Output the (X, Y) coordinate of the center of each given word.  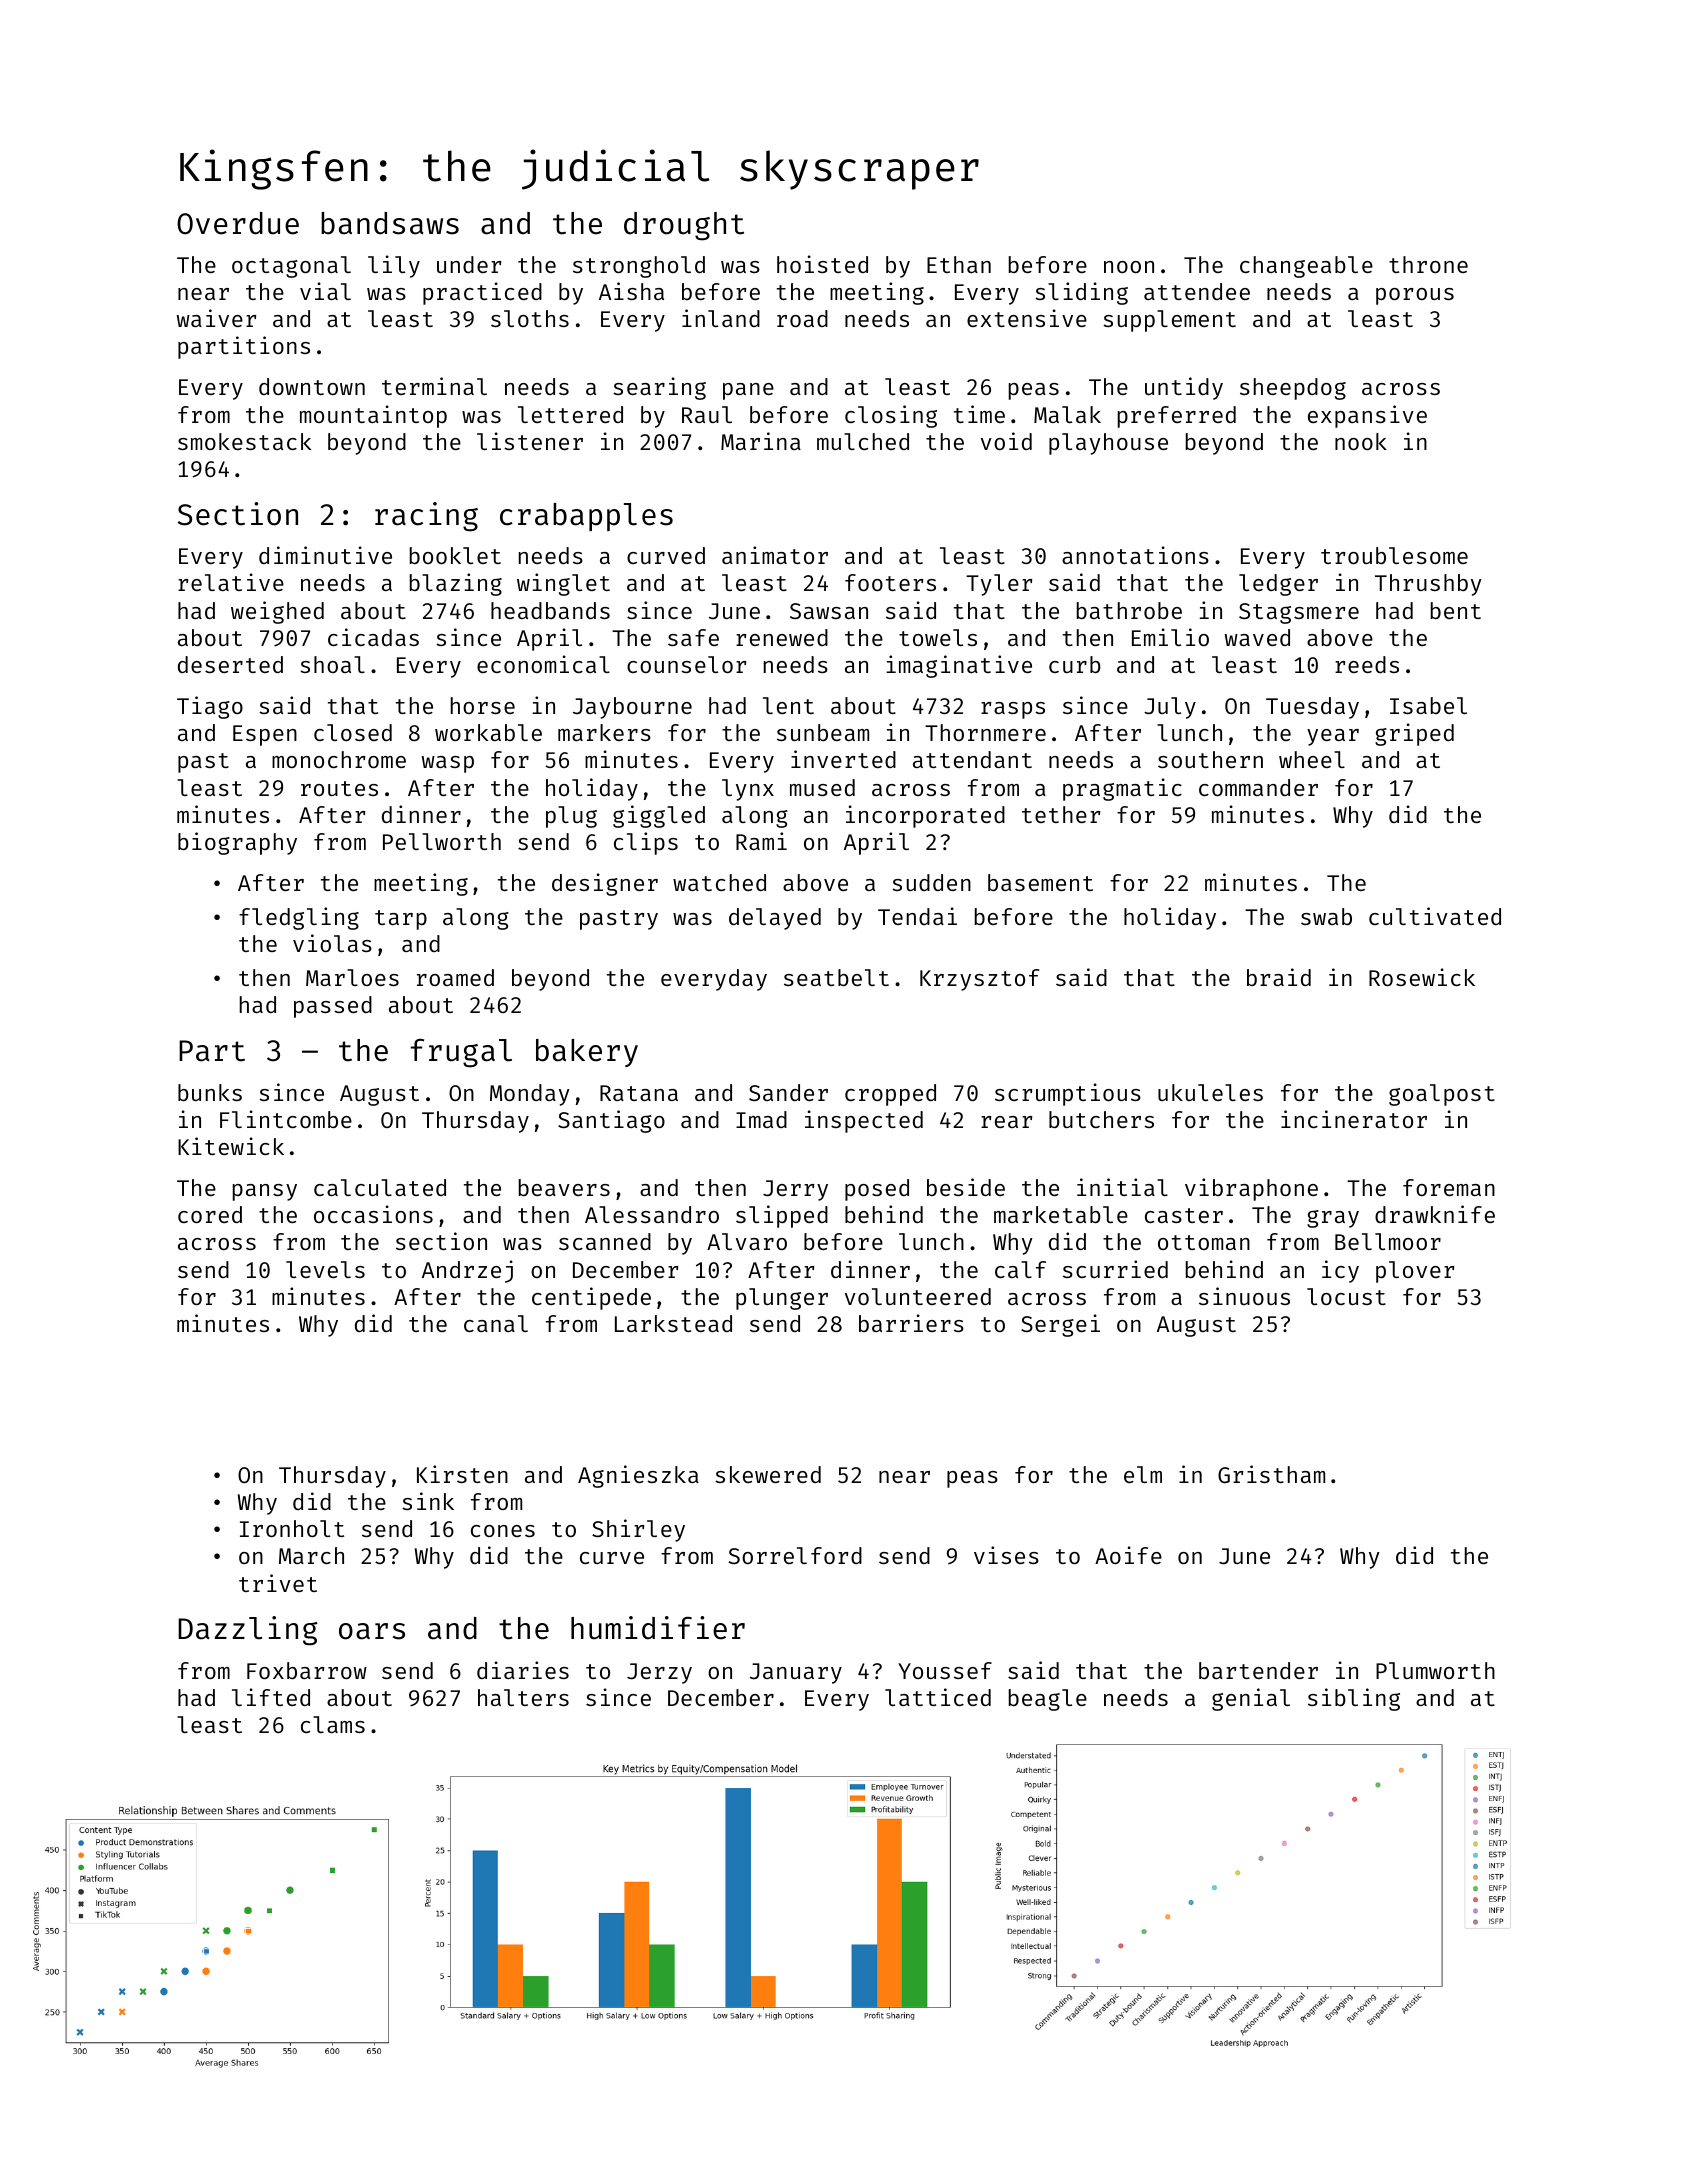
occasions (373, 1214)
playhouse (1108, 444)
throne (1428, 264)
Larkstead (673, 1323)
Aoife (1128, 1555)
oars (372, 1631)
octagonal (291, 267)
